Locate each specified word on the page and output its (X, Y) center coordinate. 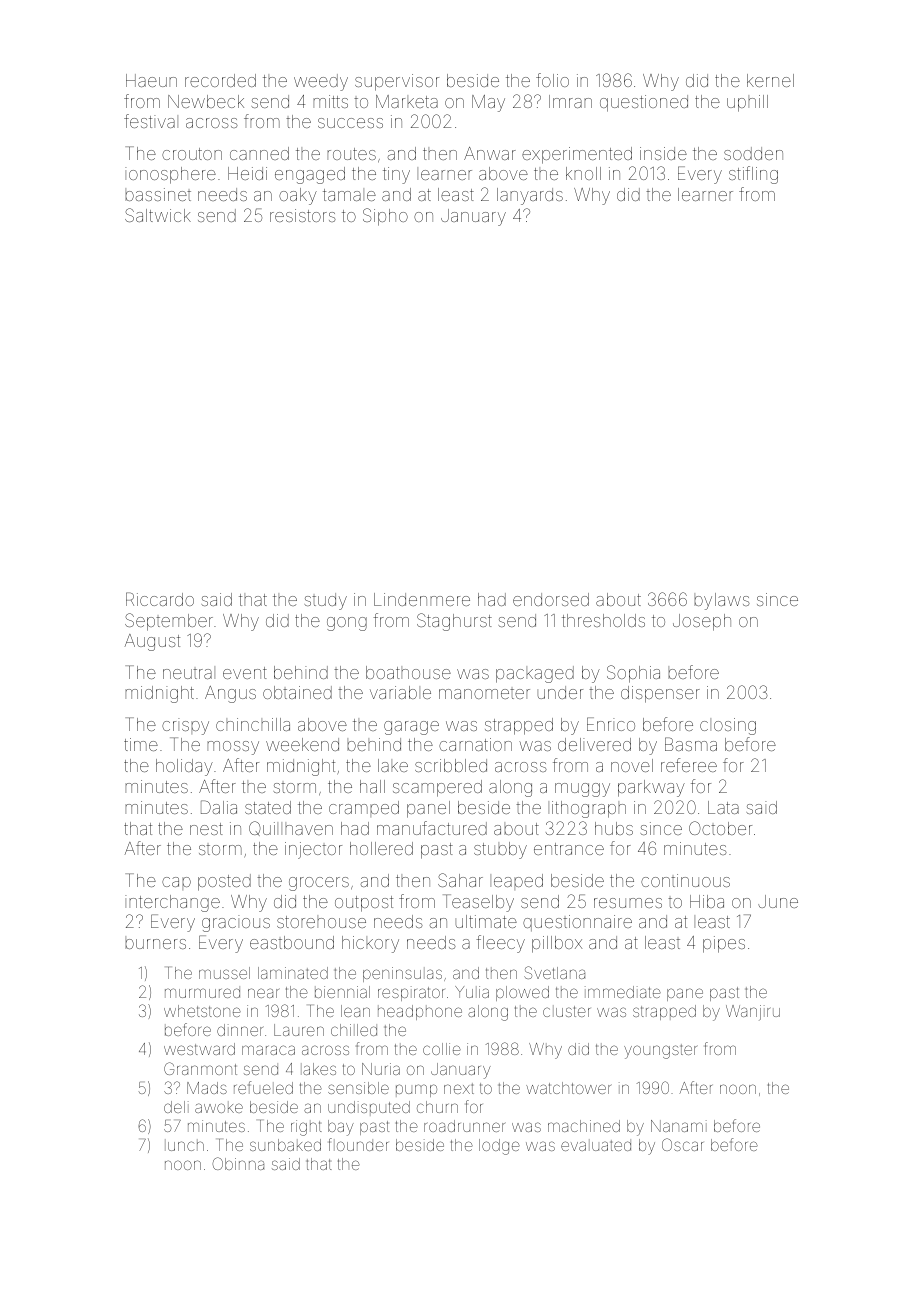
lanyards (530, 196)
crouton (192, 154)
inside (663, 153)
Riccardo (160, 599)
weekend (302, 744)
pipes (724, 944)
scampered (437, 788)
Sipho (385, 217)
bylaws (722, 601)
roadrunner (465, 1126)
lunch (184, 1145)
